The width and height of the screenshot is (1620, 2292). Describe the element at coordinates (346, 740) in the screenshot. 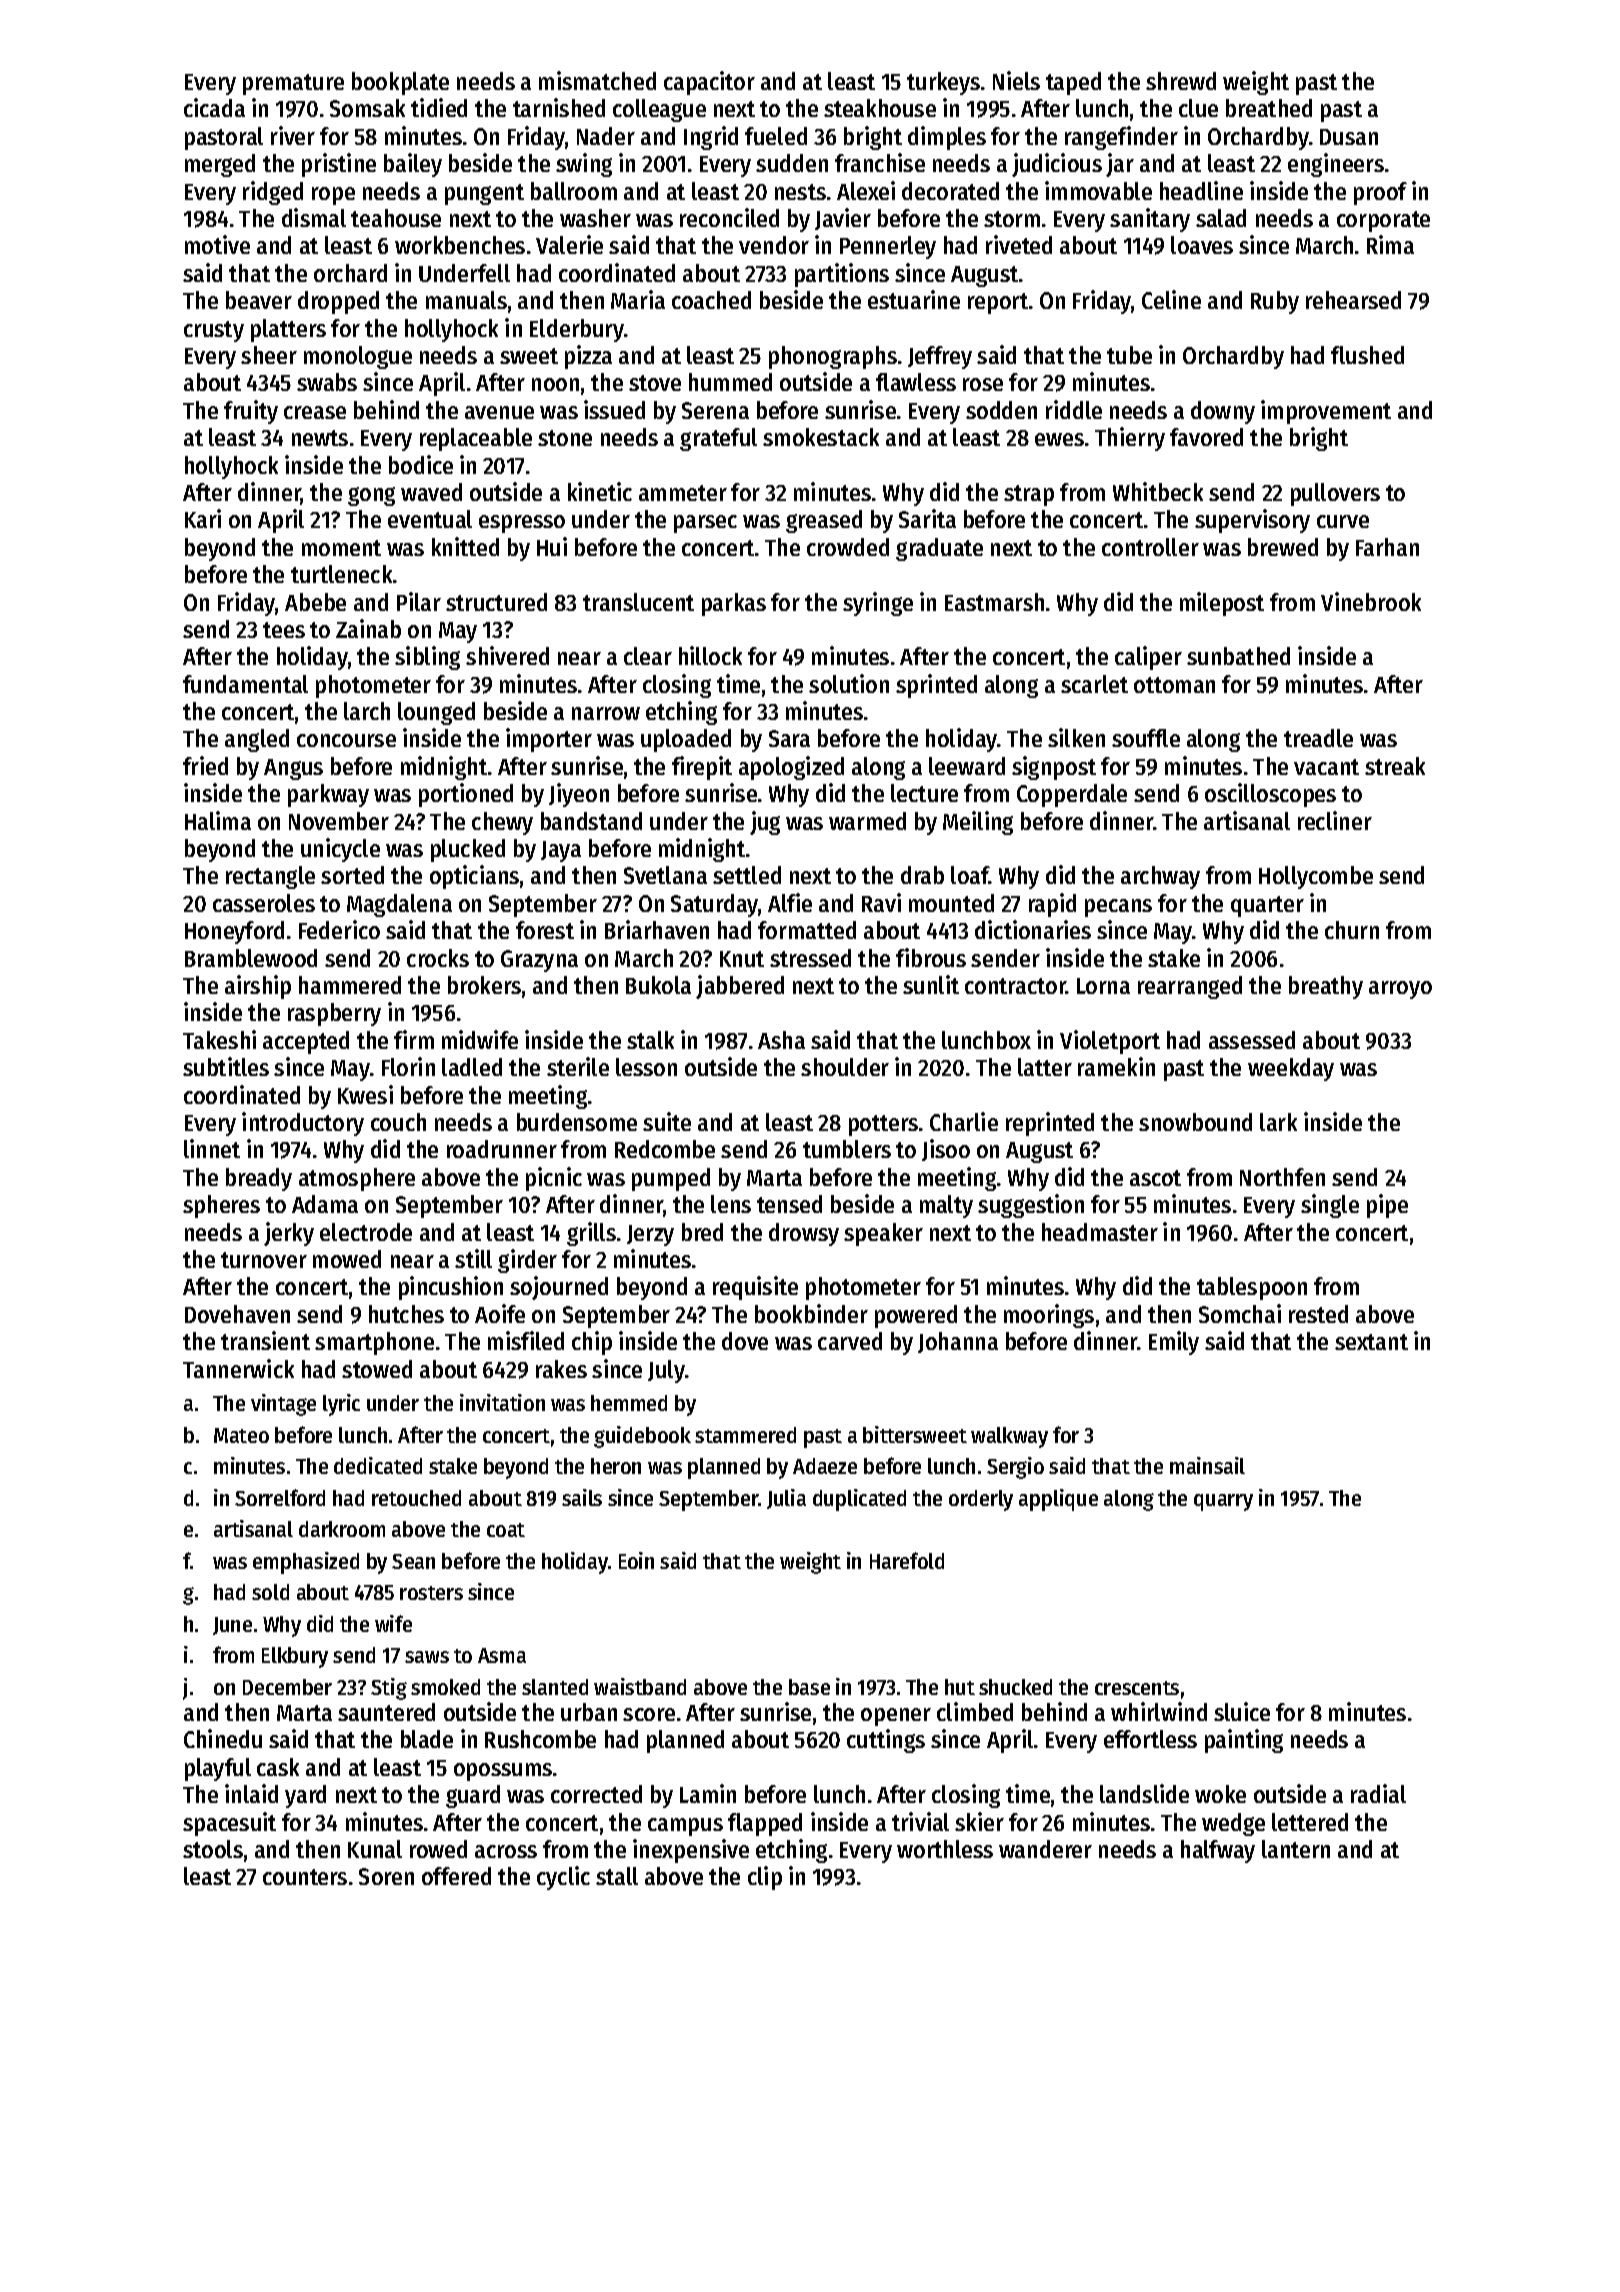

I see `concourse` at that location.
